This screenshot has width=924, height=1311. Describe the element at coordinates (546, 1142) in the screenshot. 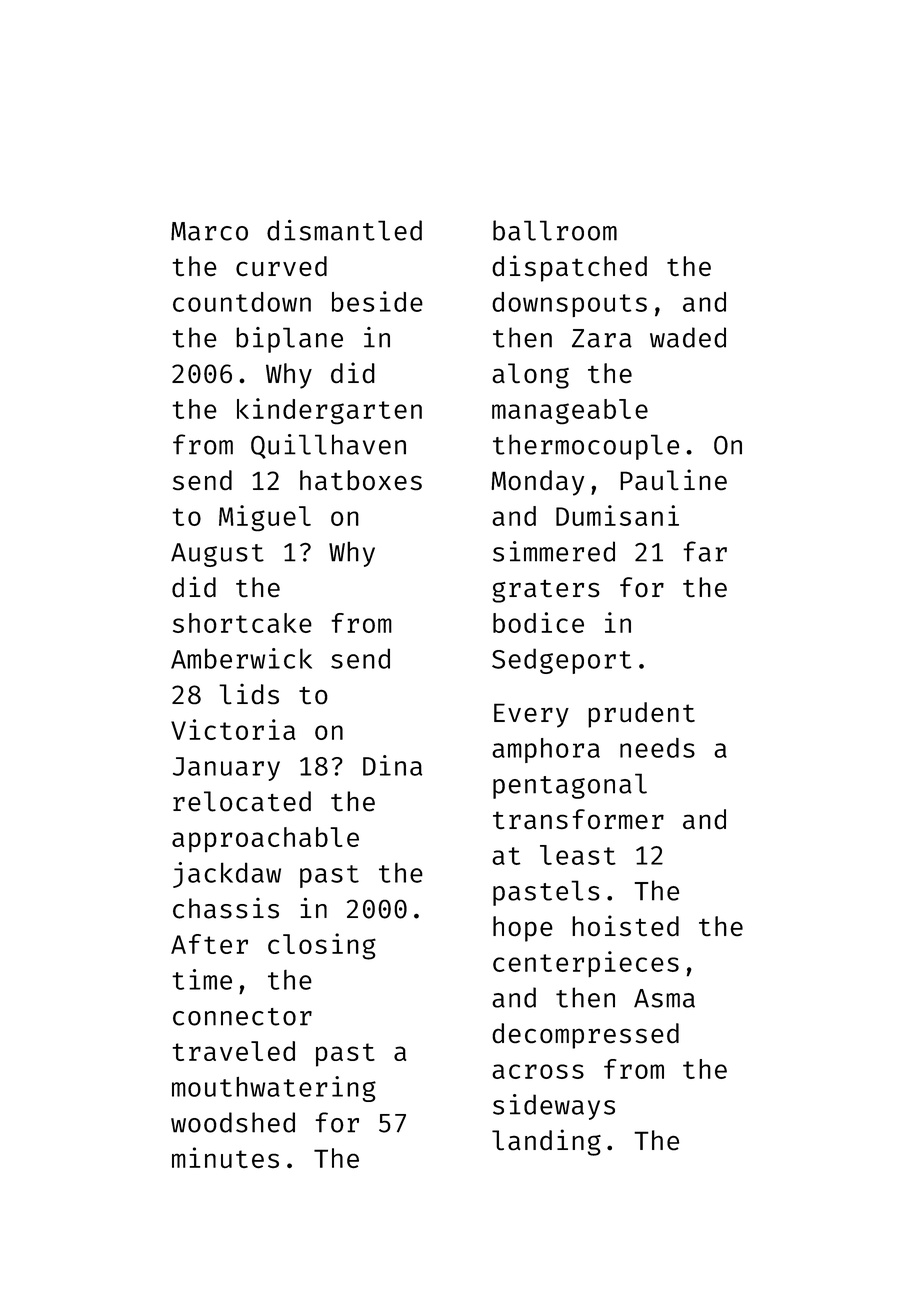

I see `landing` at that location.
